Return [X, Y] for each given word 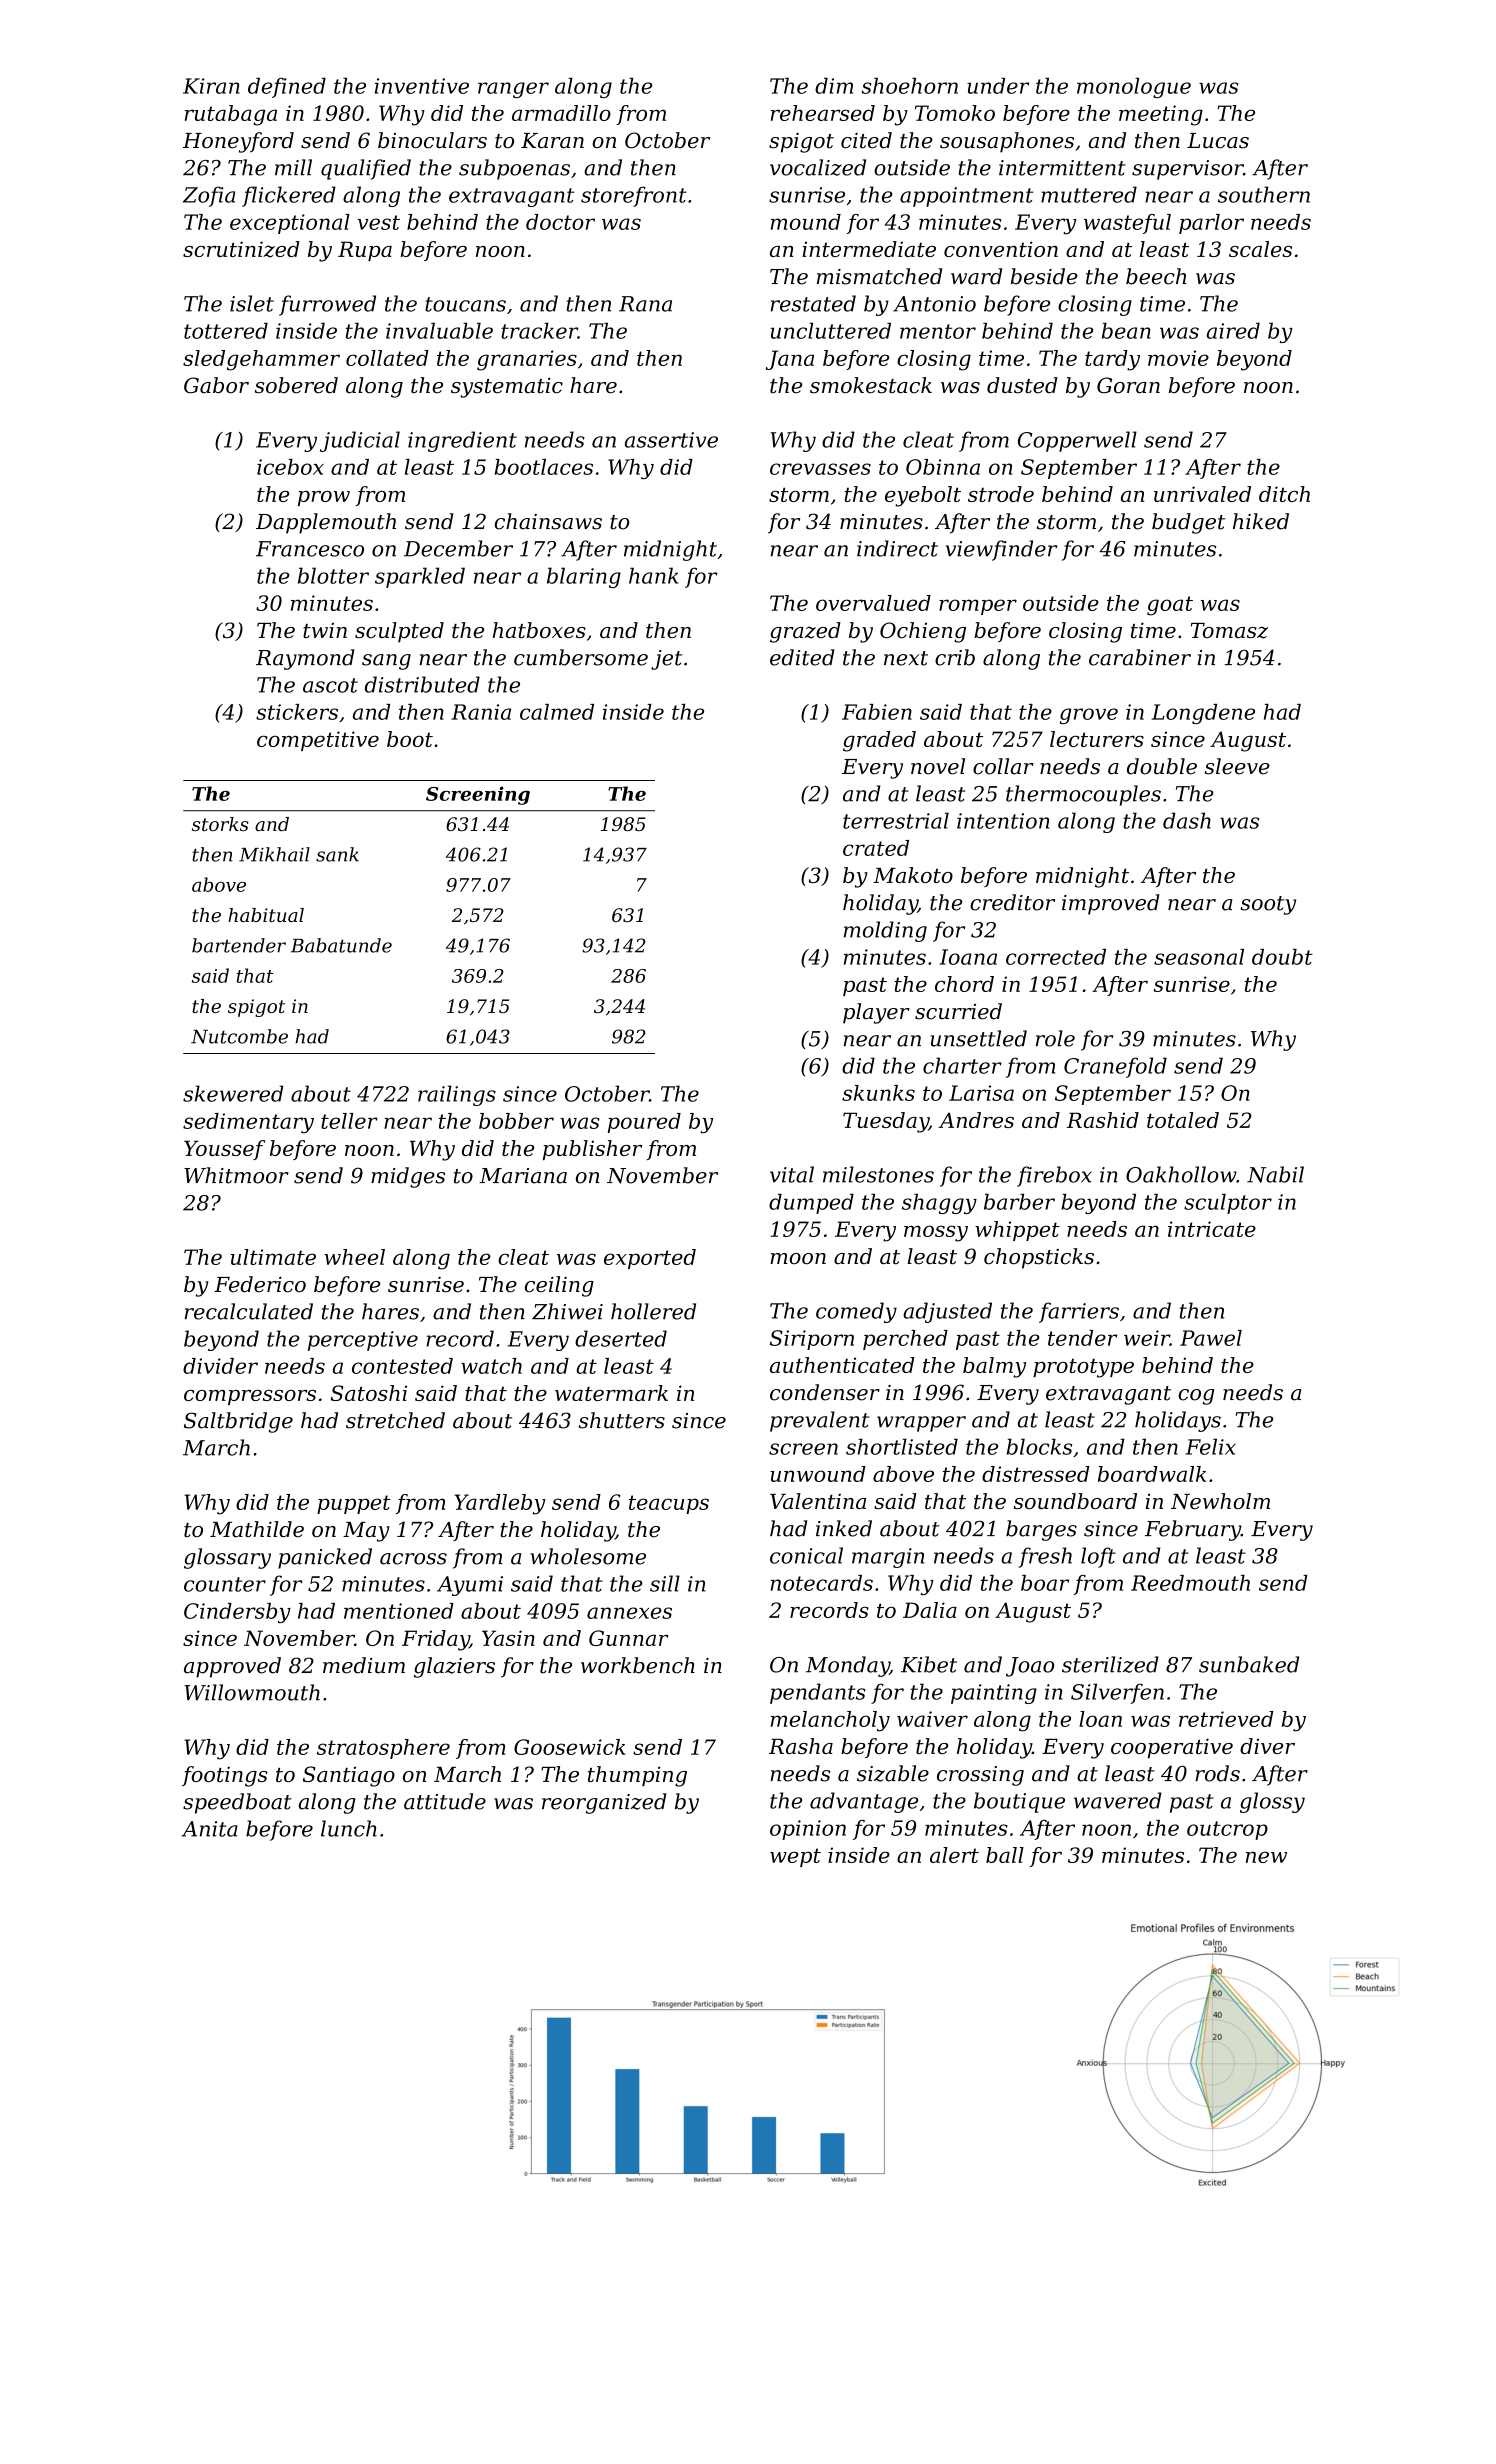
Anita [210, 1829]
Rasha [801, 1746]
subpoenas [514, 169]
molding [885, 931]
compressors [250, 1397]
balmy [994, 1367]
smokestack [871, 385]
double [1162, 766]
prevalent [819, 1421]
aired [1233, 330]
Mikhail [274, 854]
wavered [1118, 1800]
